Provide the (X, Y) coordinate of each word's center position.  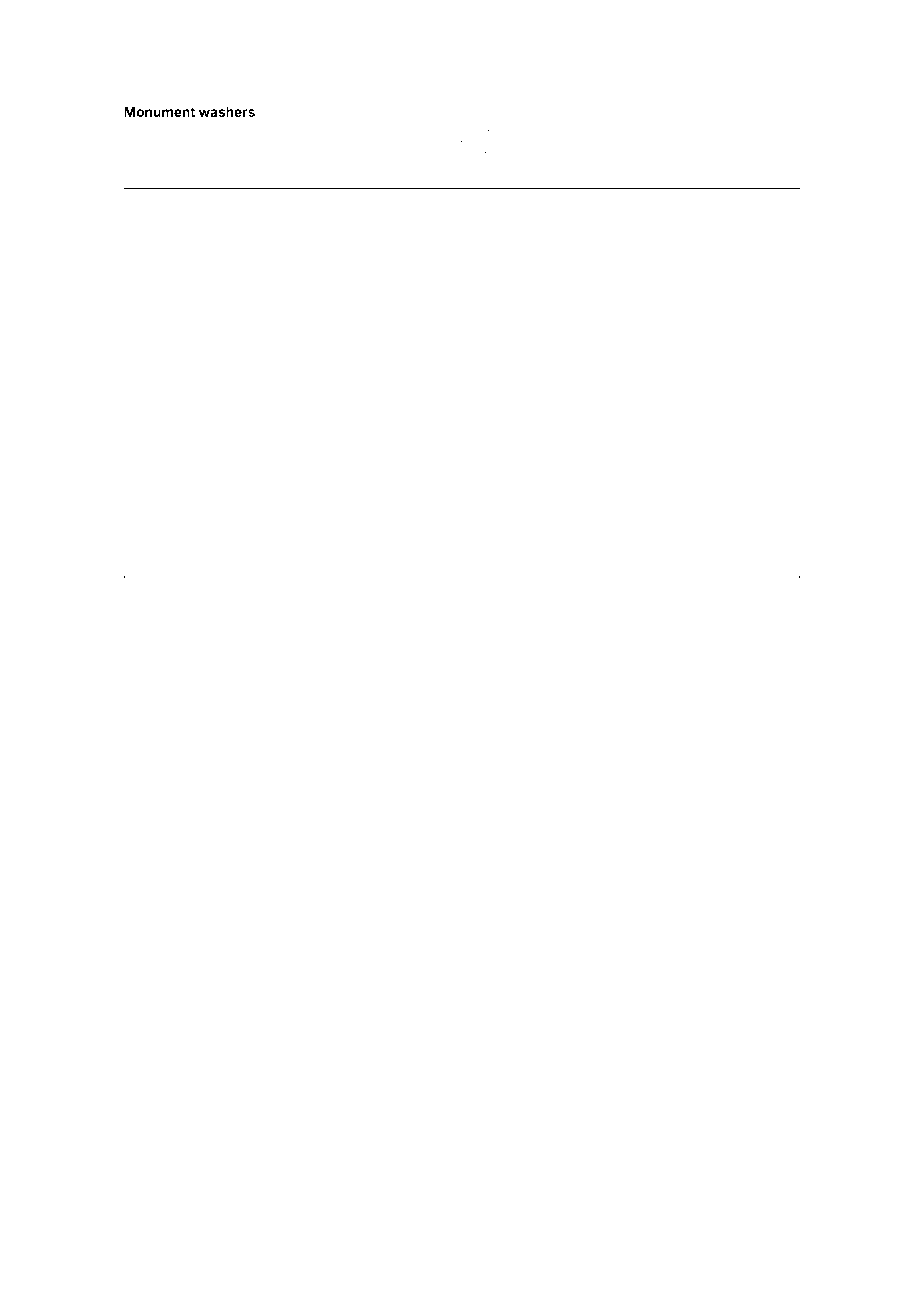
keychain (336, 589)
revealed (263, 141)
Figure (367, 179)
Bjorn (544, 130)
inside (286, 589)
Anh (618, 588)
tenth (244, 163)
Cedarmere (758, 130)
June (185, 589)
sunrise (767, 151)
